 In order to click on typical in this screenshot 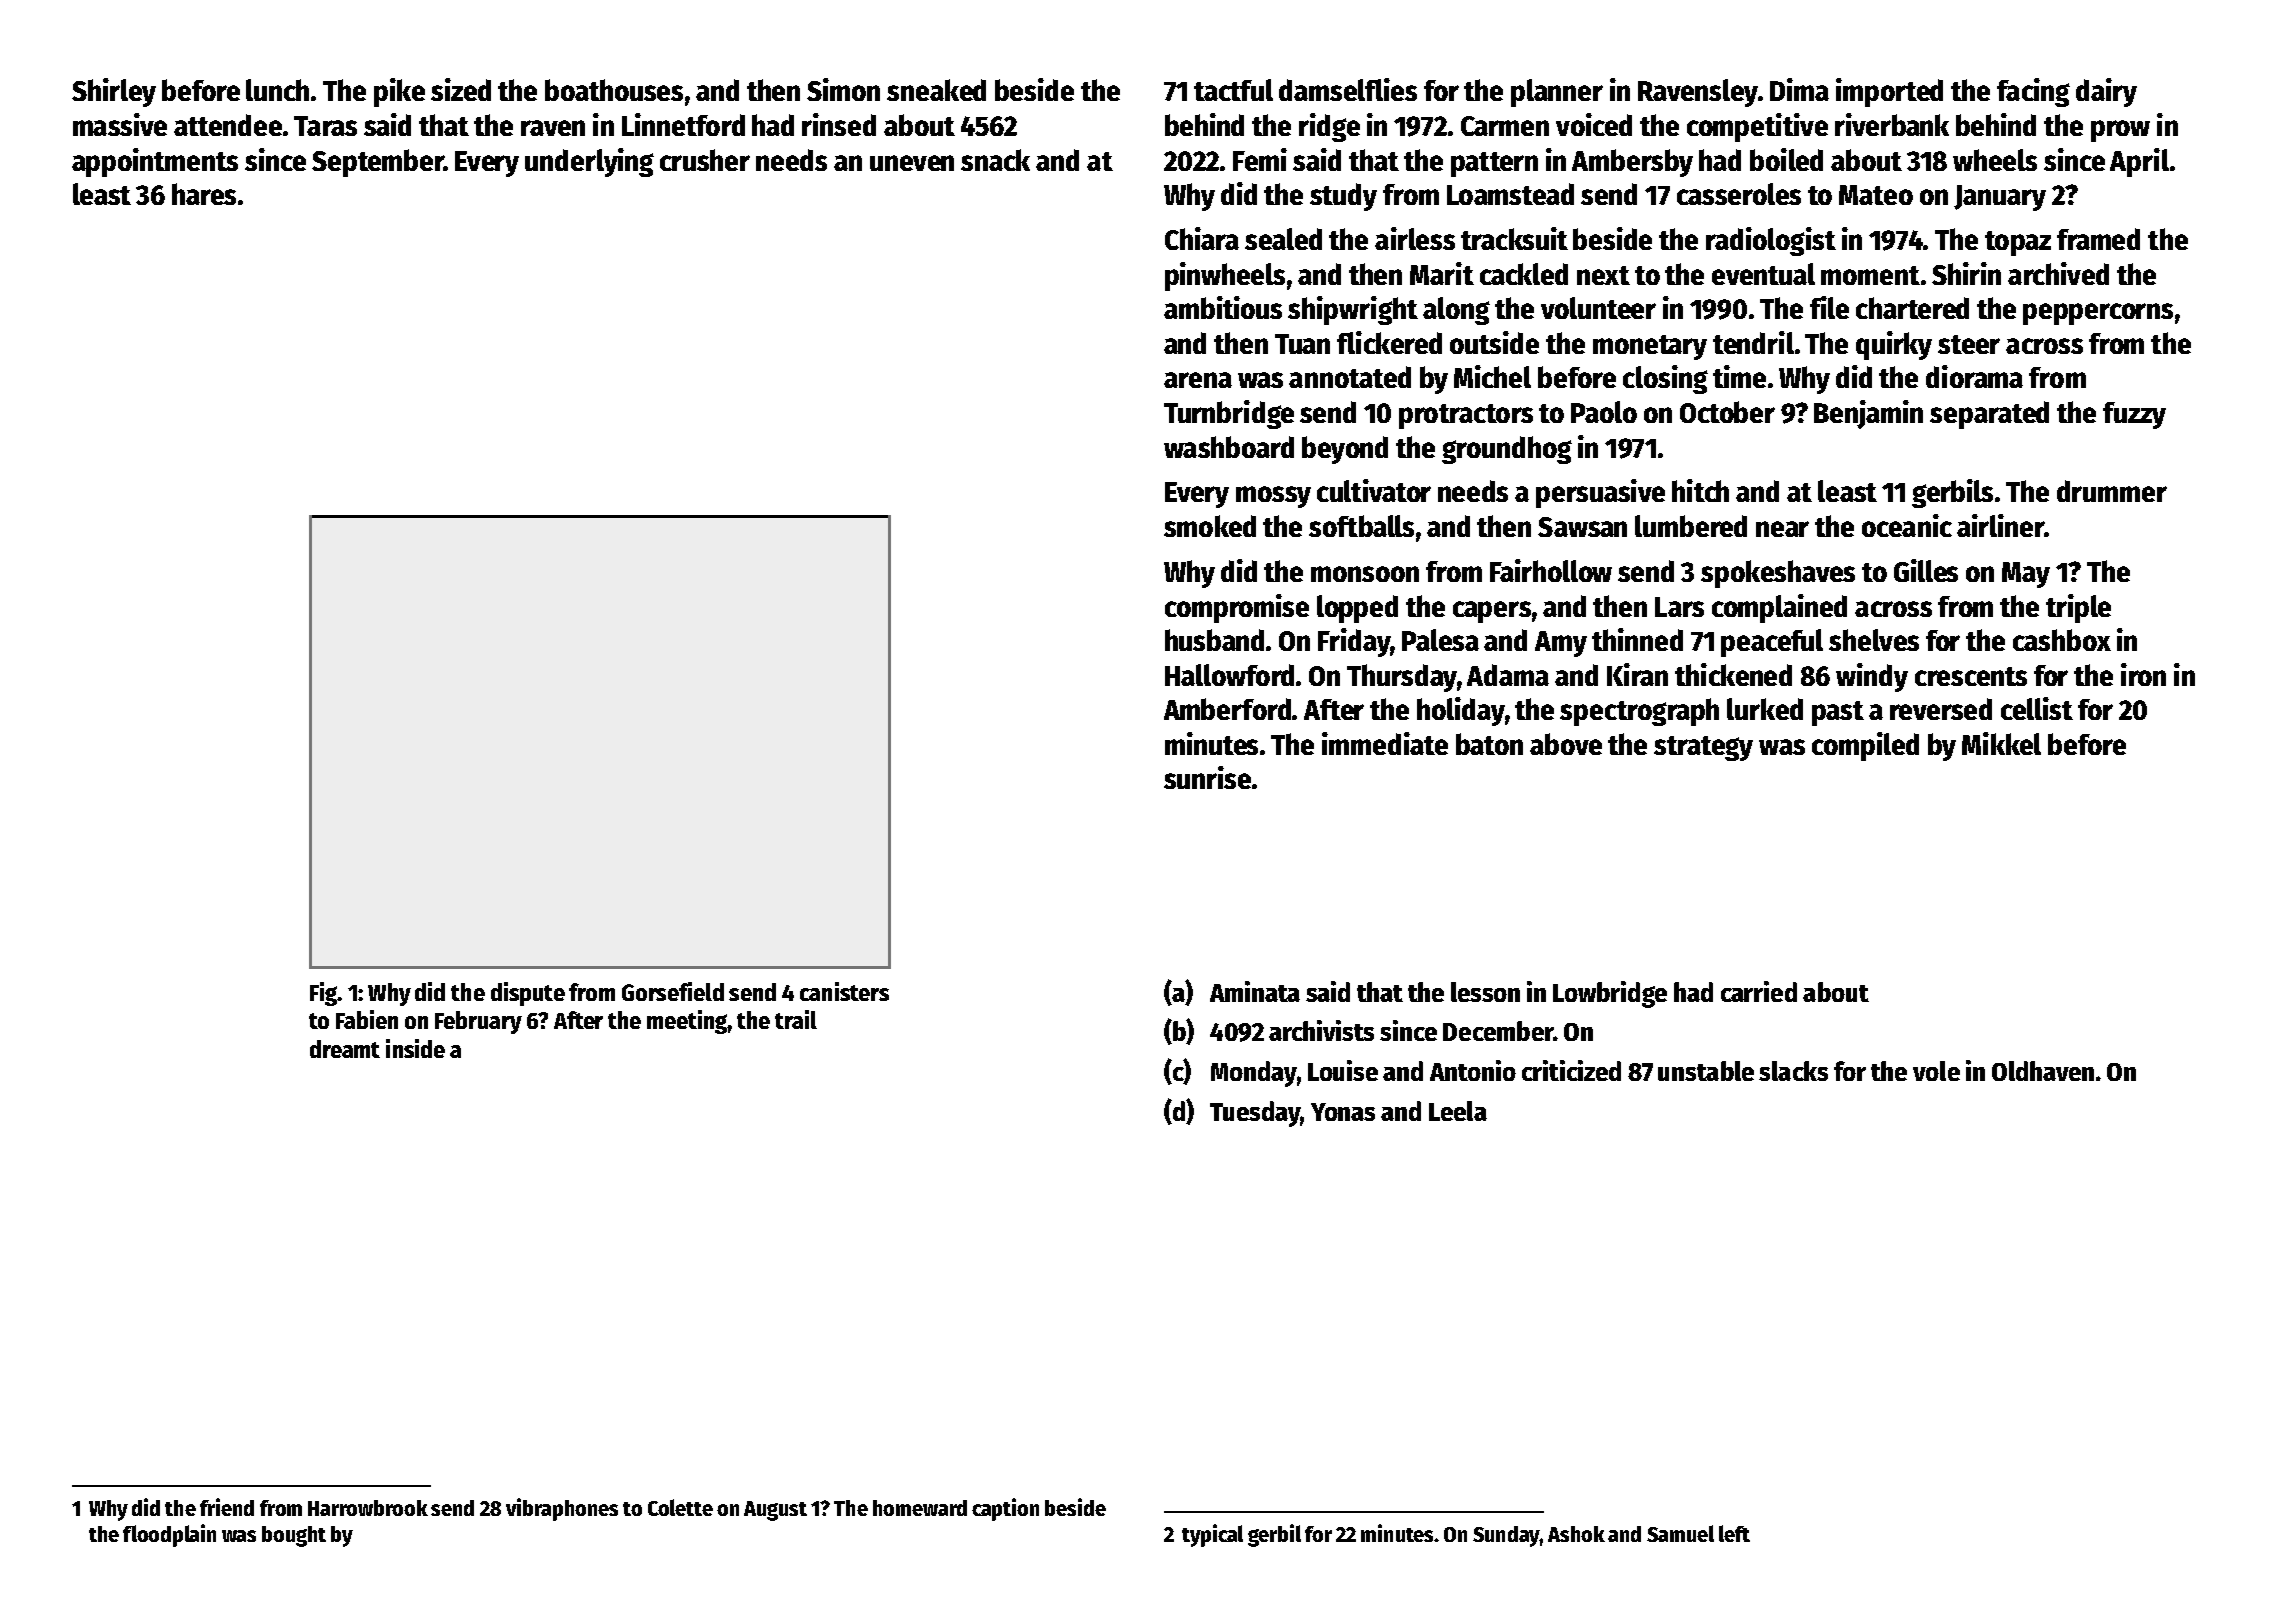, I will do `click(1212, 1535)`.
